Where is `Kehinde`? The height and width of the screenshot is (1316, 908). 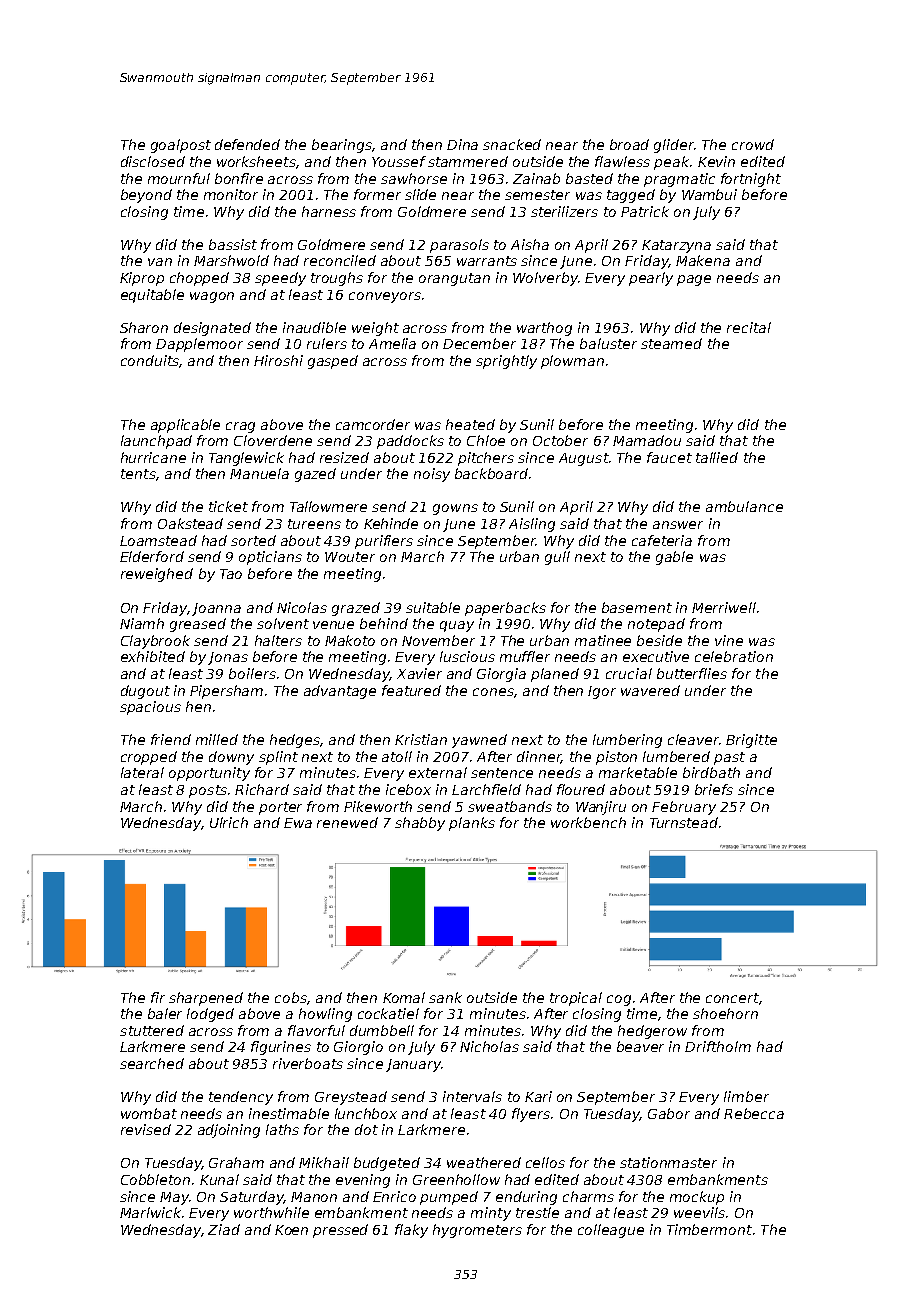 Kehinde is located at coordinates (391, 523).
